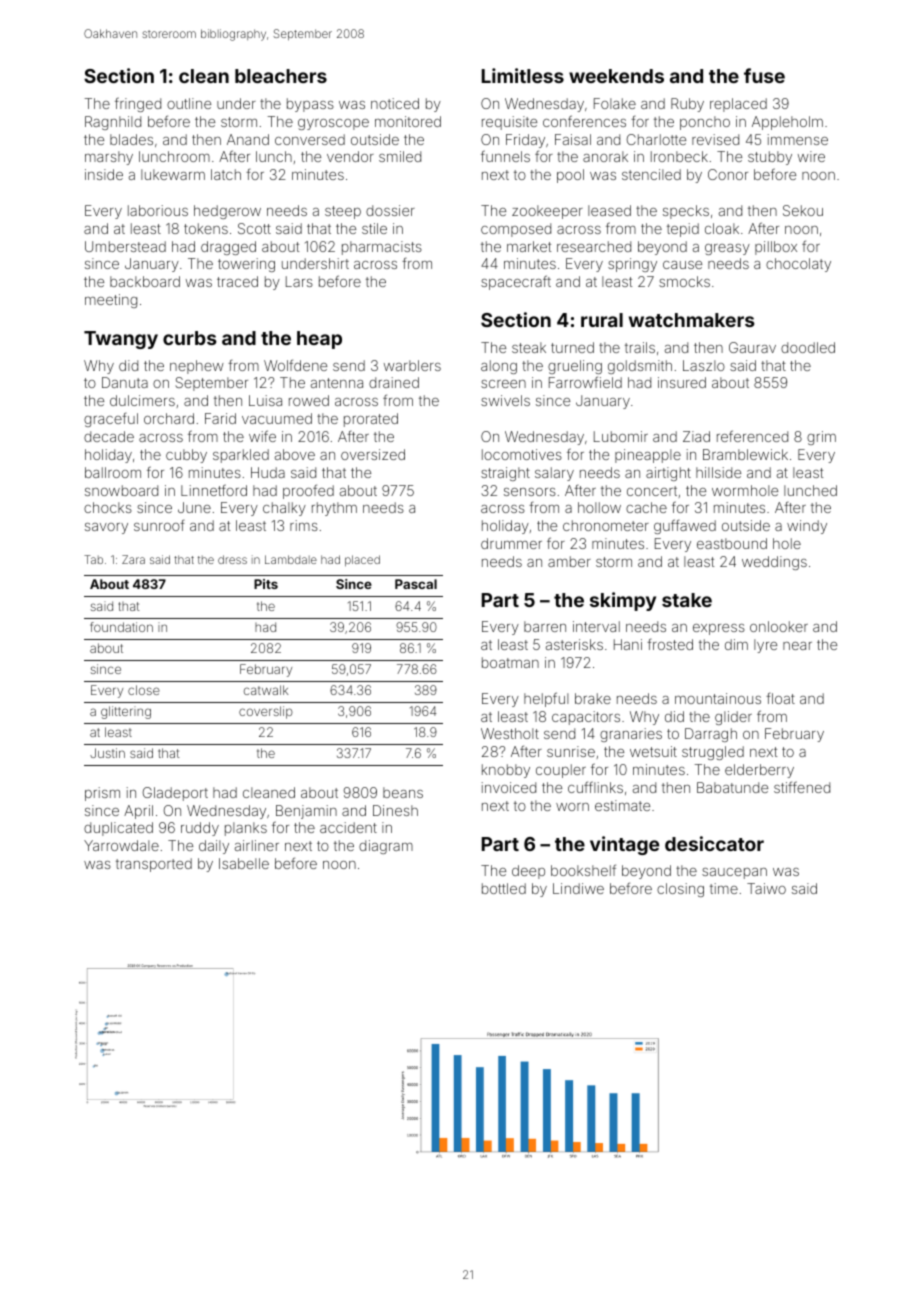 Image resolution: width=924 pixels, height=1311 pixels. Describe the element at coordinates (306, 812) in the page. I see `Benjamin` at that location.
